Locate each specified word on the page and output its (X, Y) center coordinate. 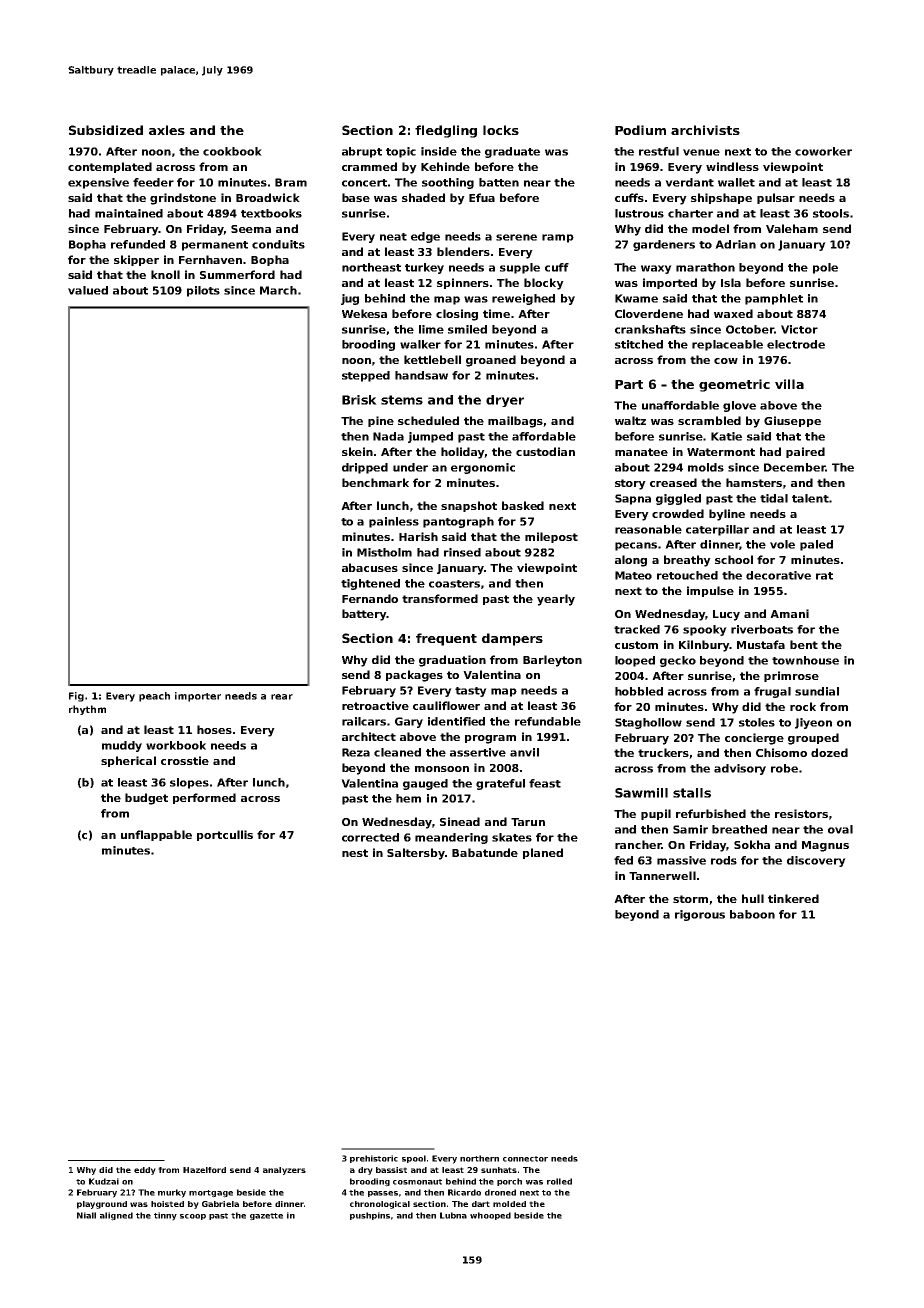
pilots (203, 291)
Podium (640, 130)
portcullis (225, 835)
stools (831, 213)
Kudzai (104, 1181)
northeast (371, 267)
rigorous (700, 915)
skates (512, 837)
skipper (136, 260)
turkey (424, 268)
